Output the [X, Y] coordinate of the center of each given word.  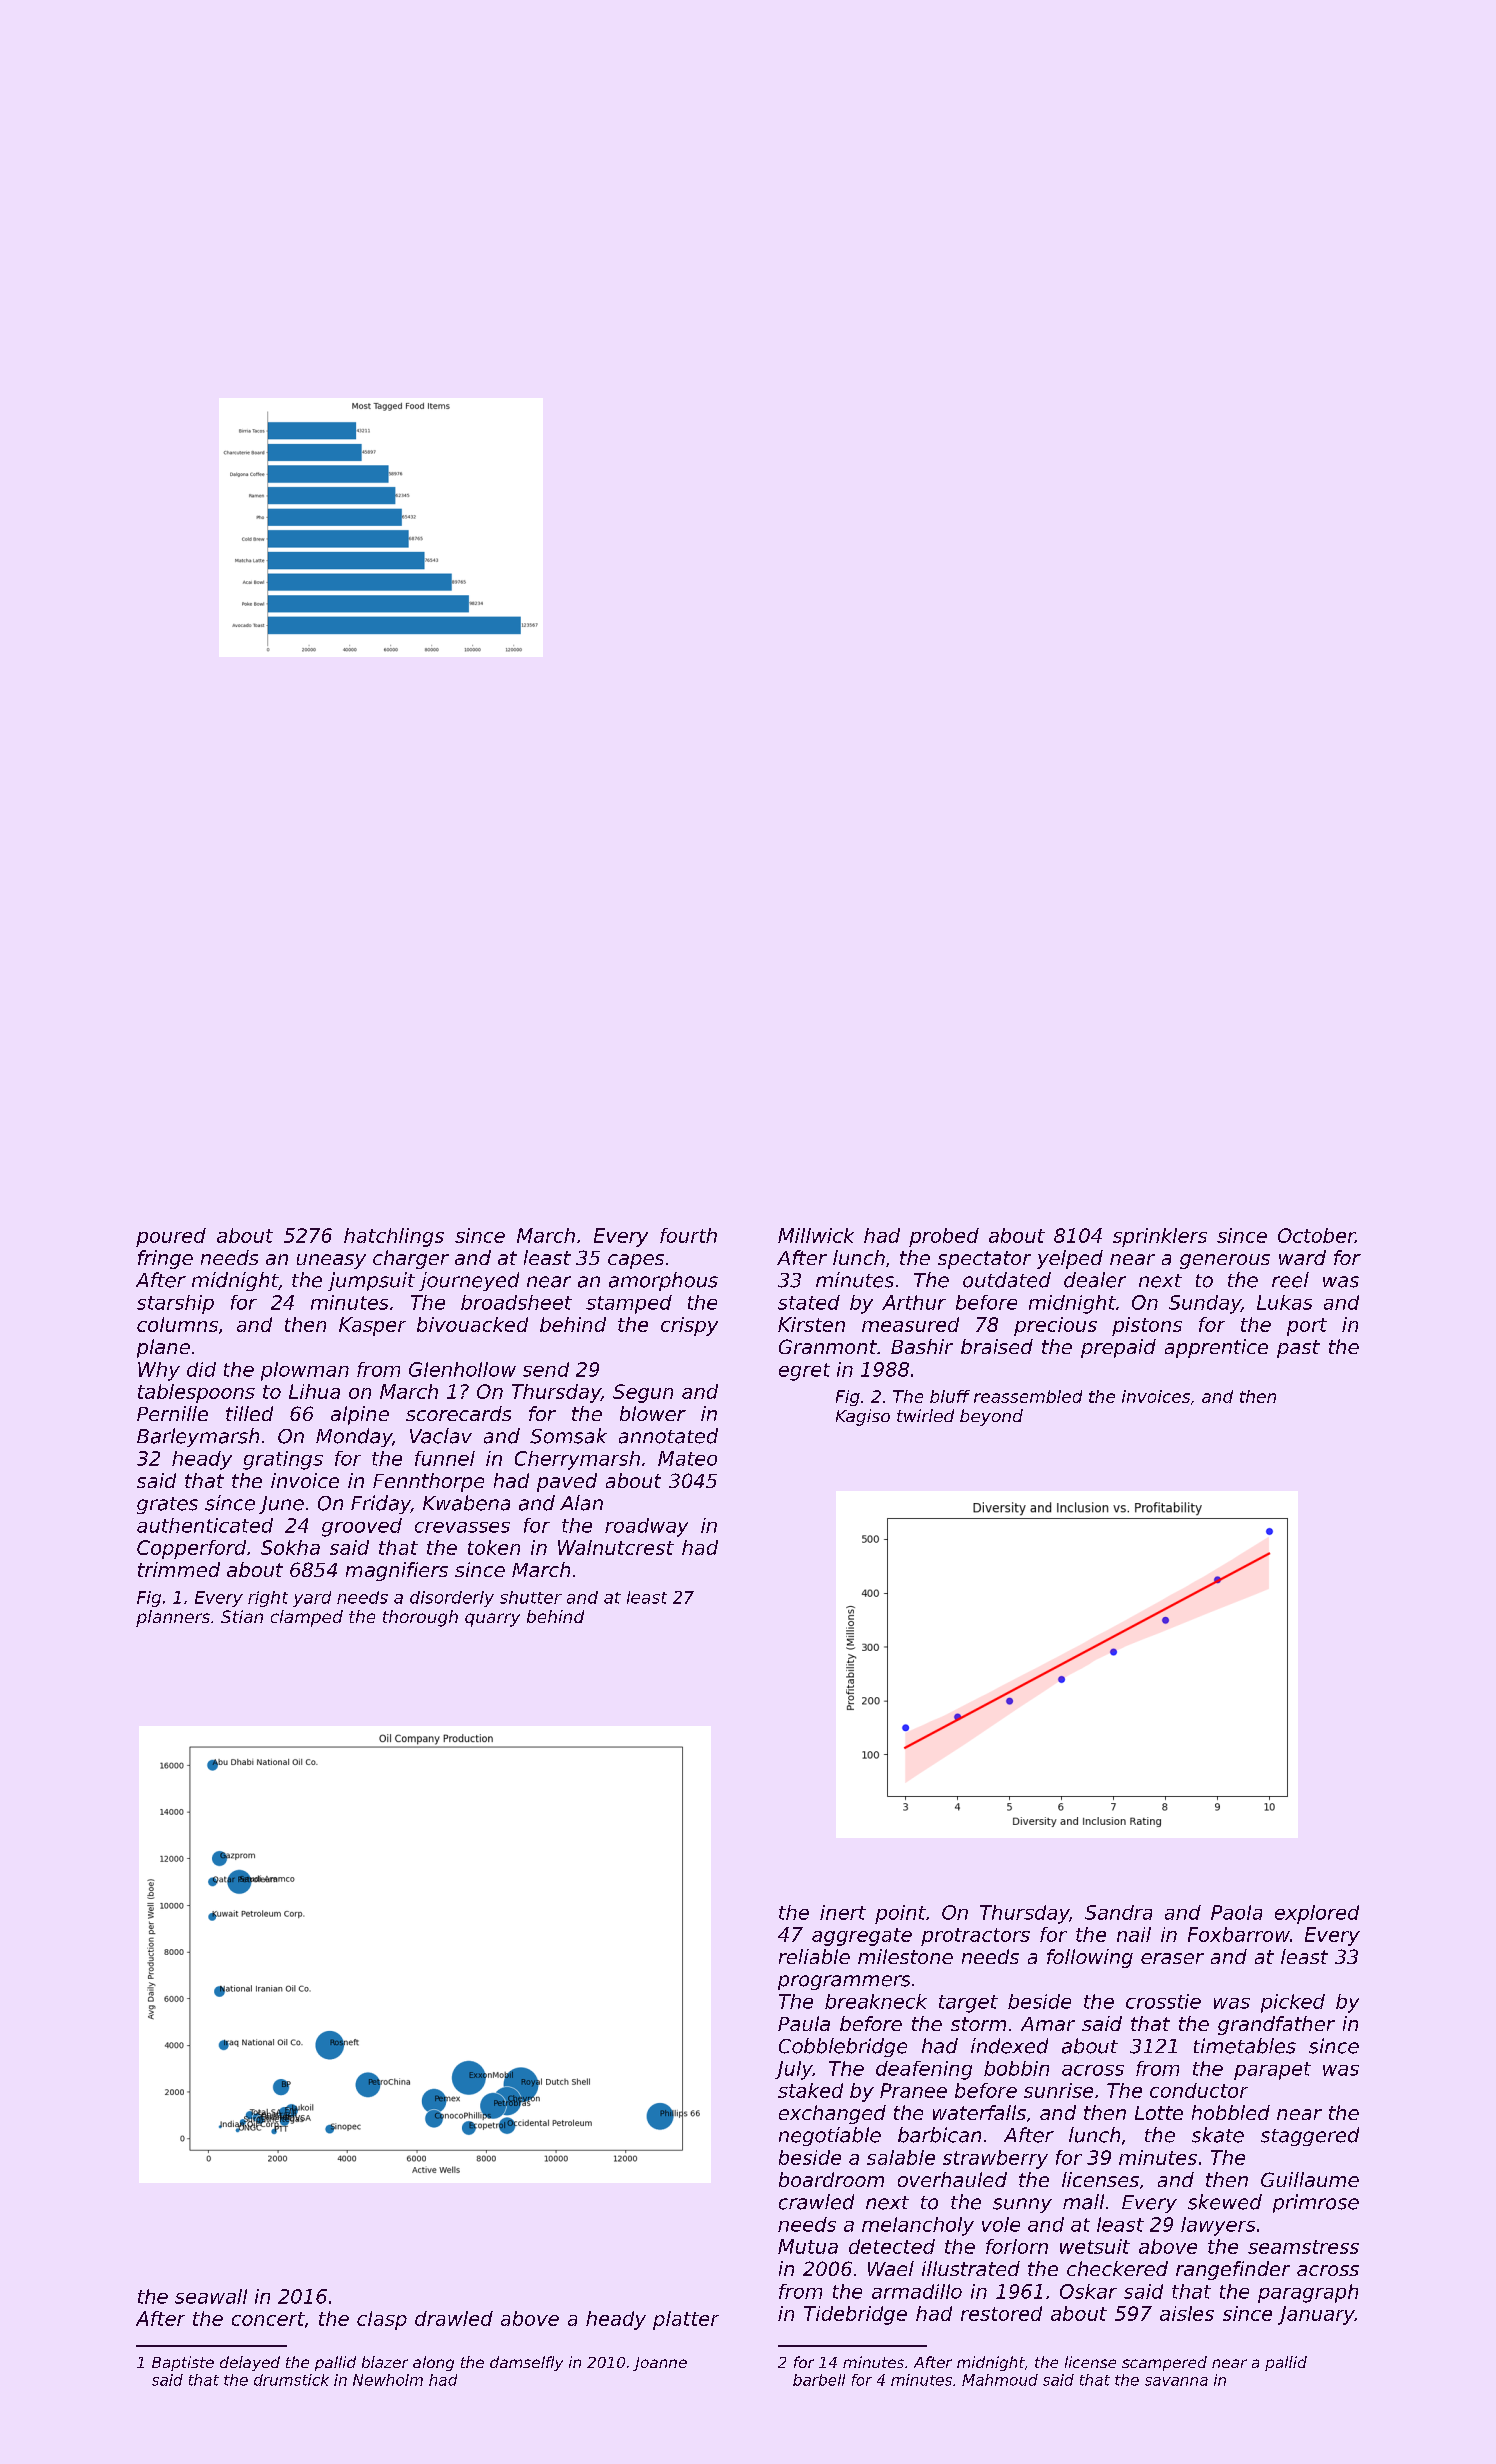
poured [171, 1237]
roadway [646, 1527]
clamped [307, 1618]
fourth [688, 1235]
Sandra [1118, 1912]
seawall [211, 2296]
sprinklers [1160, 1237]
